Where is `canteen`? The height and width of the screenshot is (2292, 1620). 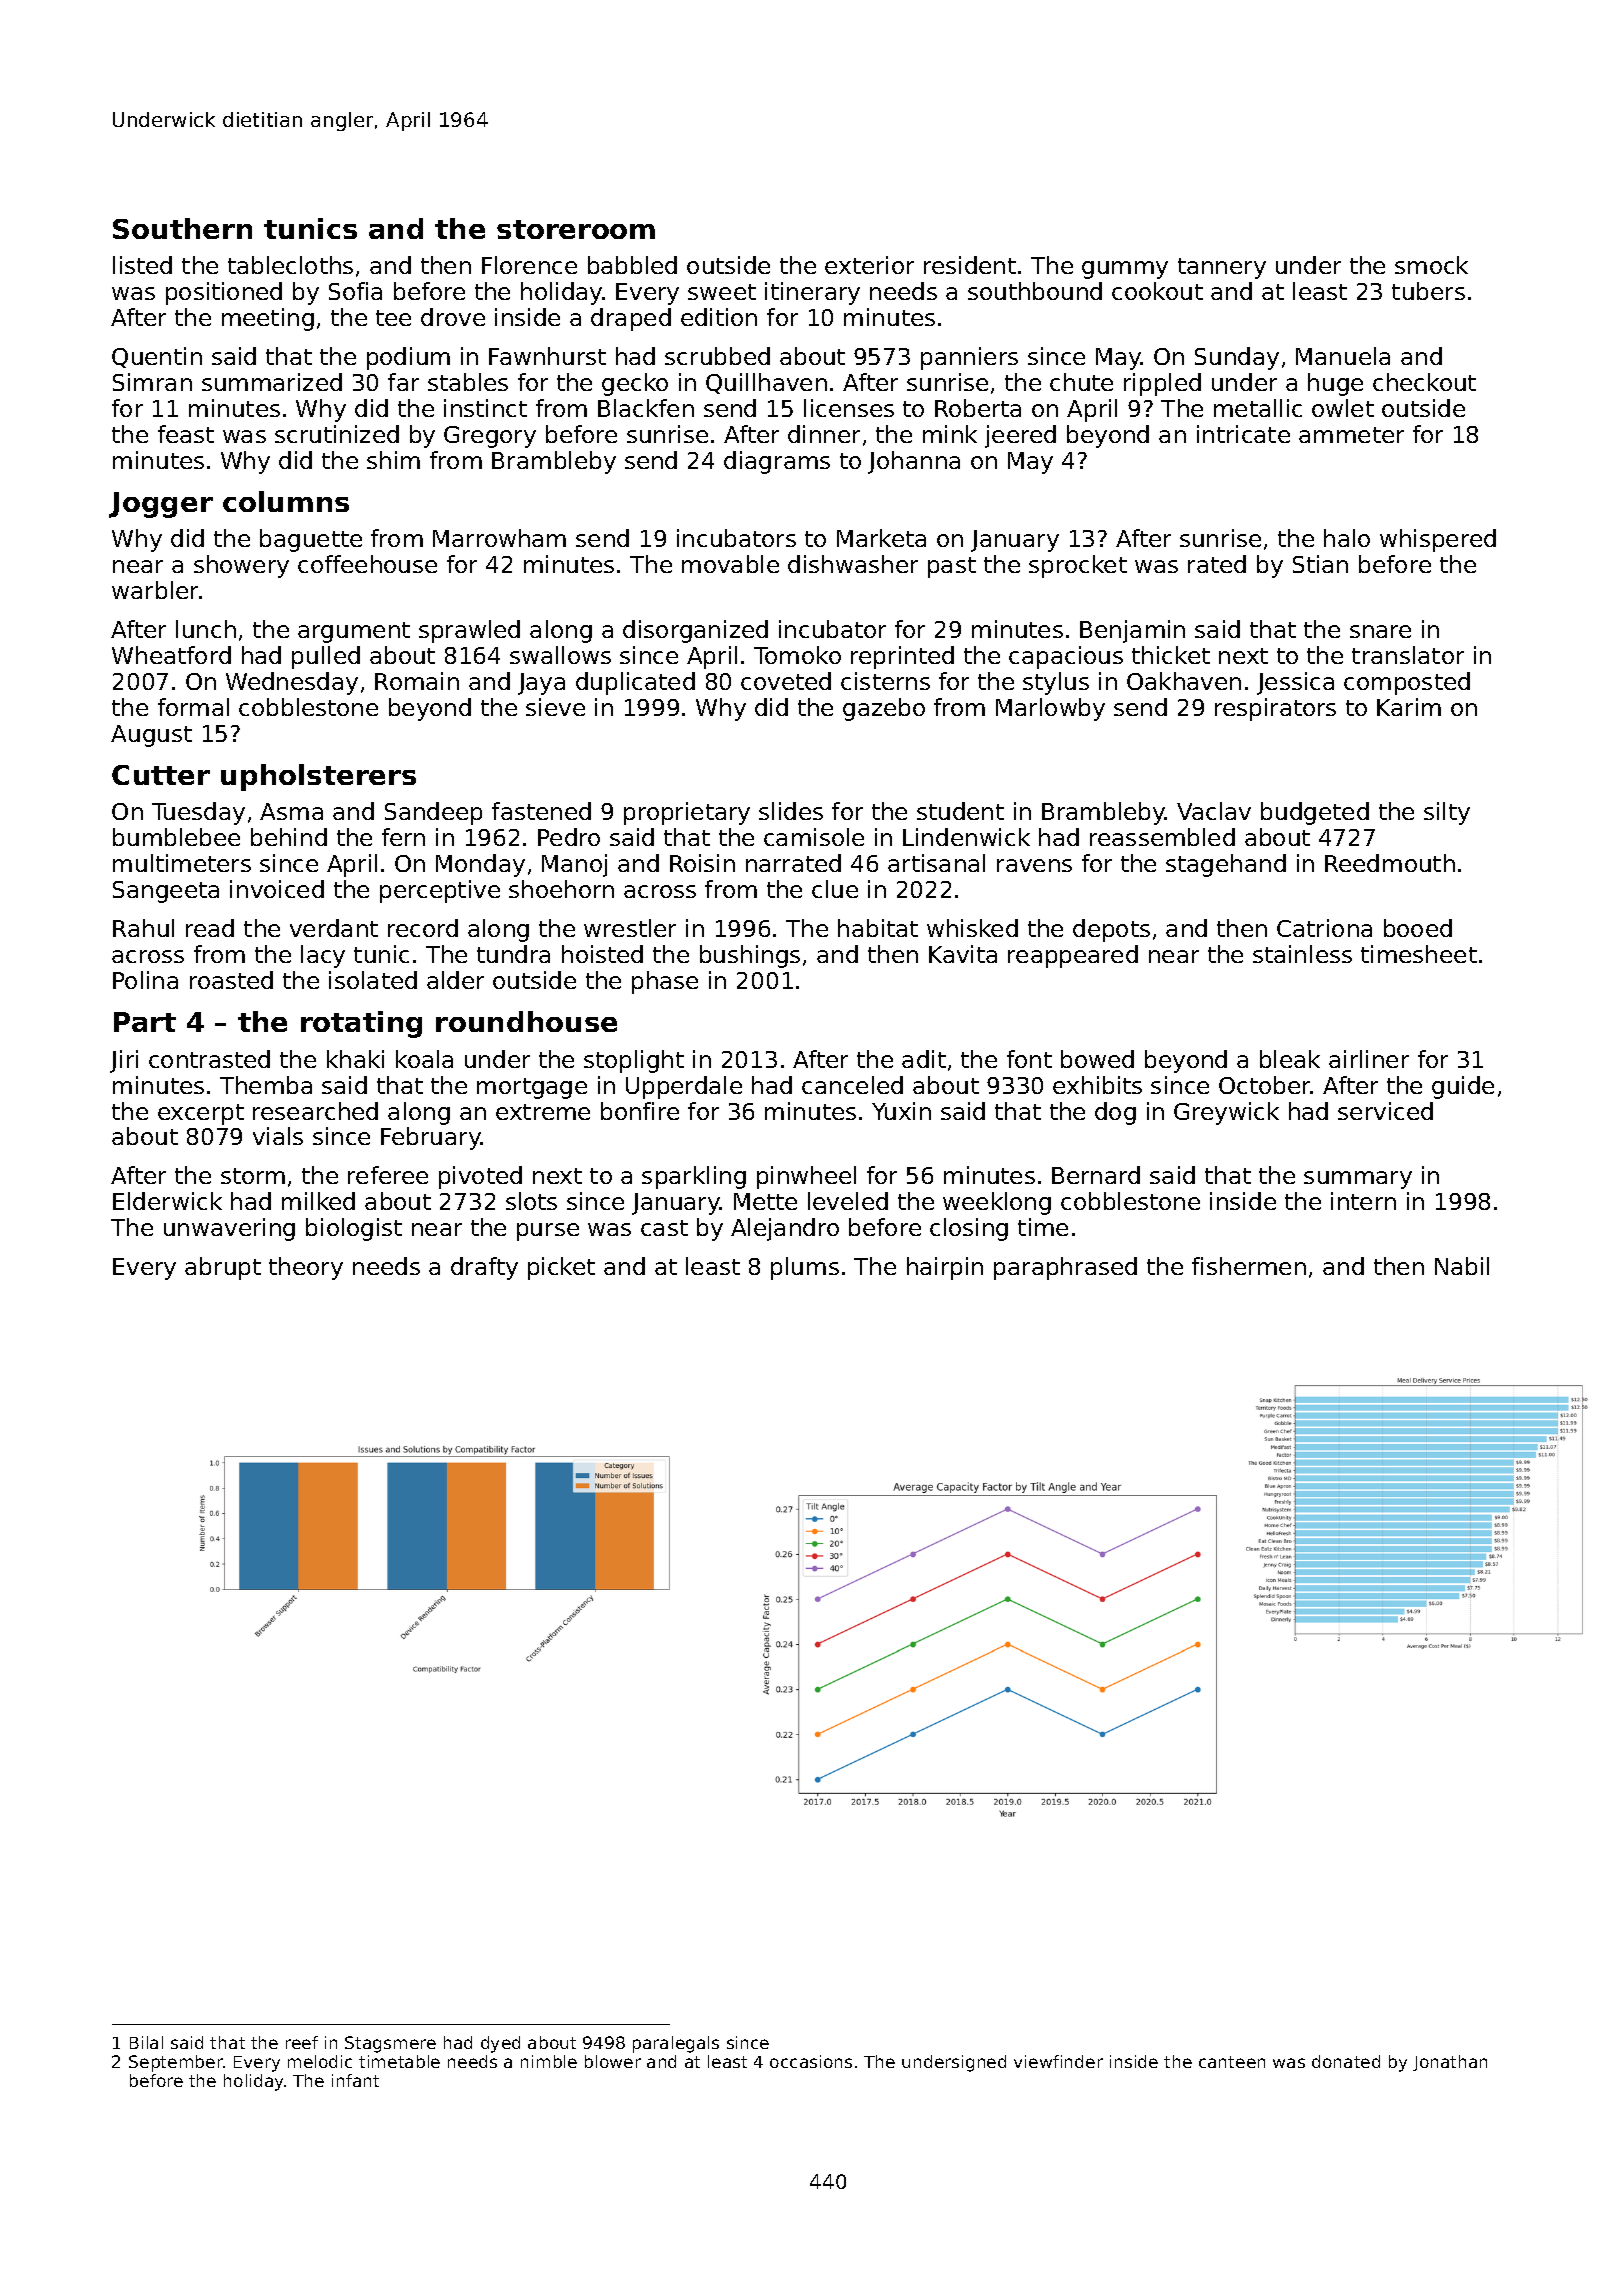
canteen is located at coordinates (1232, 2062).
